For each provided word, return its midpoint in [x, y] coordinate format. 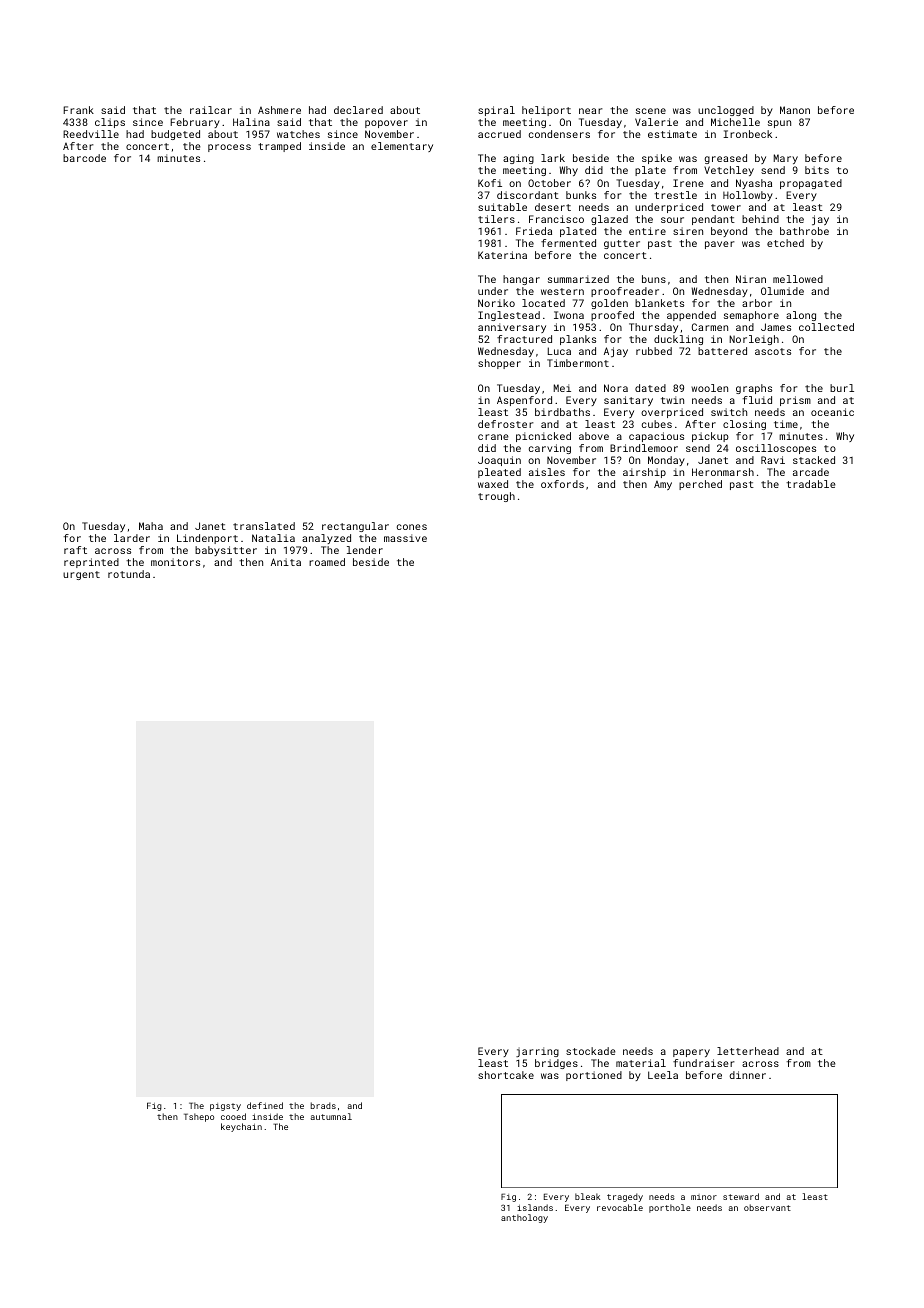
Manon [795, 110]
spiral [496, 111]
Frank [78, 110]
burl [842, 388]
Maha [151, 526]
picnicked [543, 437]
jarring [537, 1052]
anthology [524, 1218]
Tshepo [199, 1117]
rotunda [129, 574]
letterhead [748, 1051]
